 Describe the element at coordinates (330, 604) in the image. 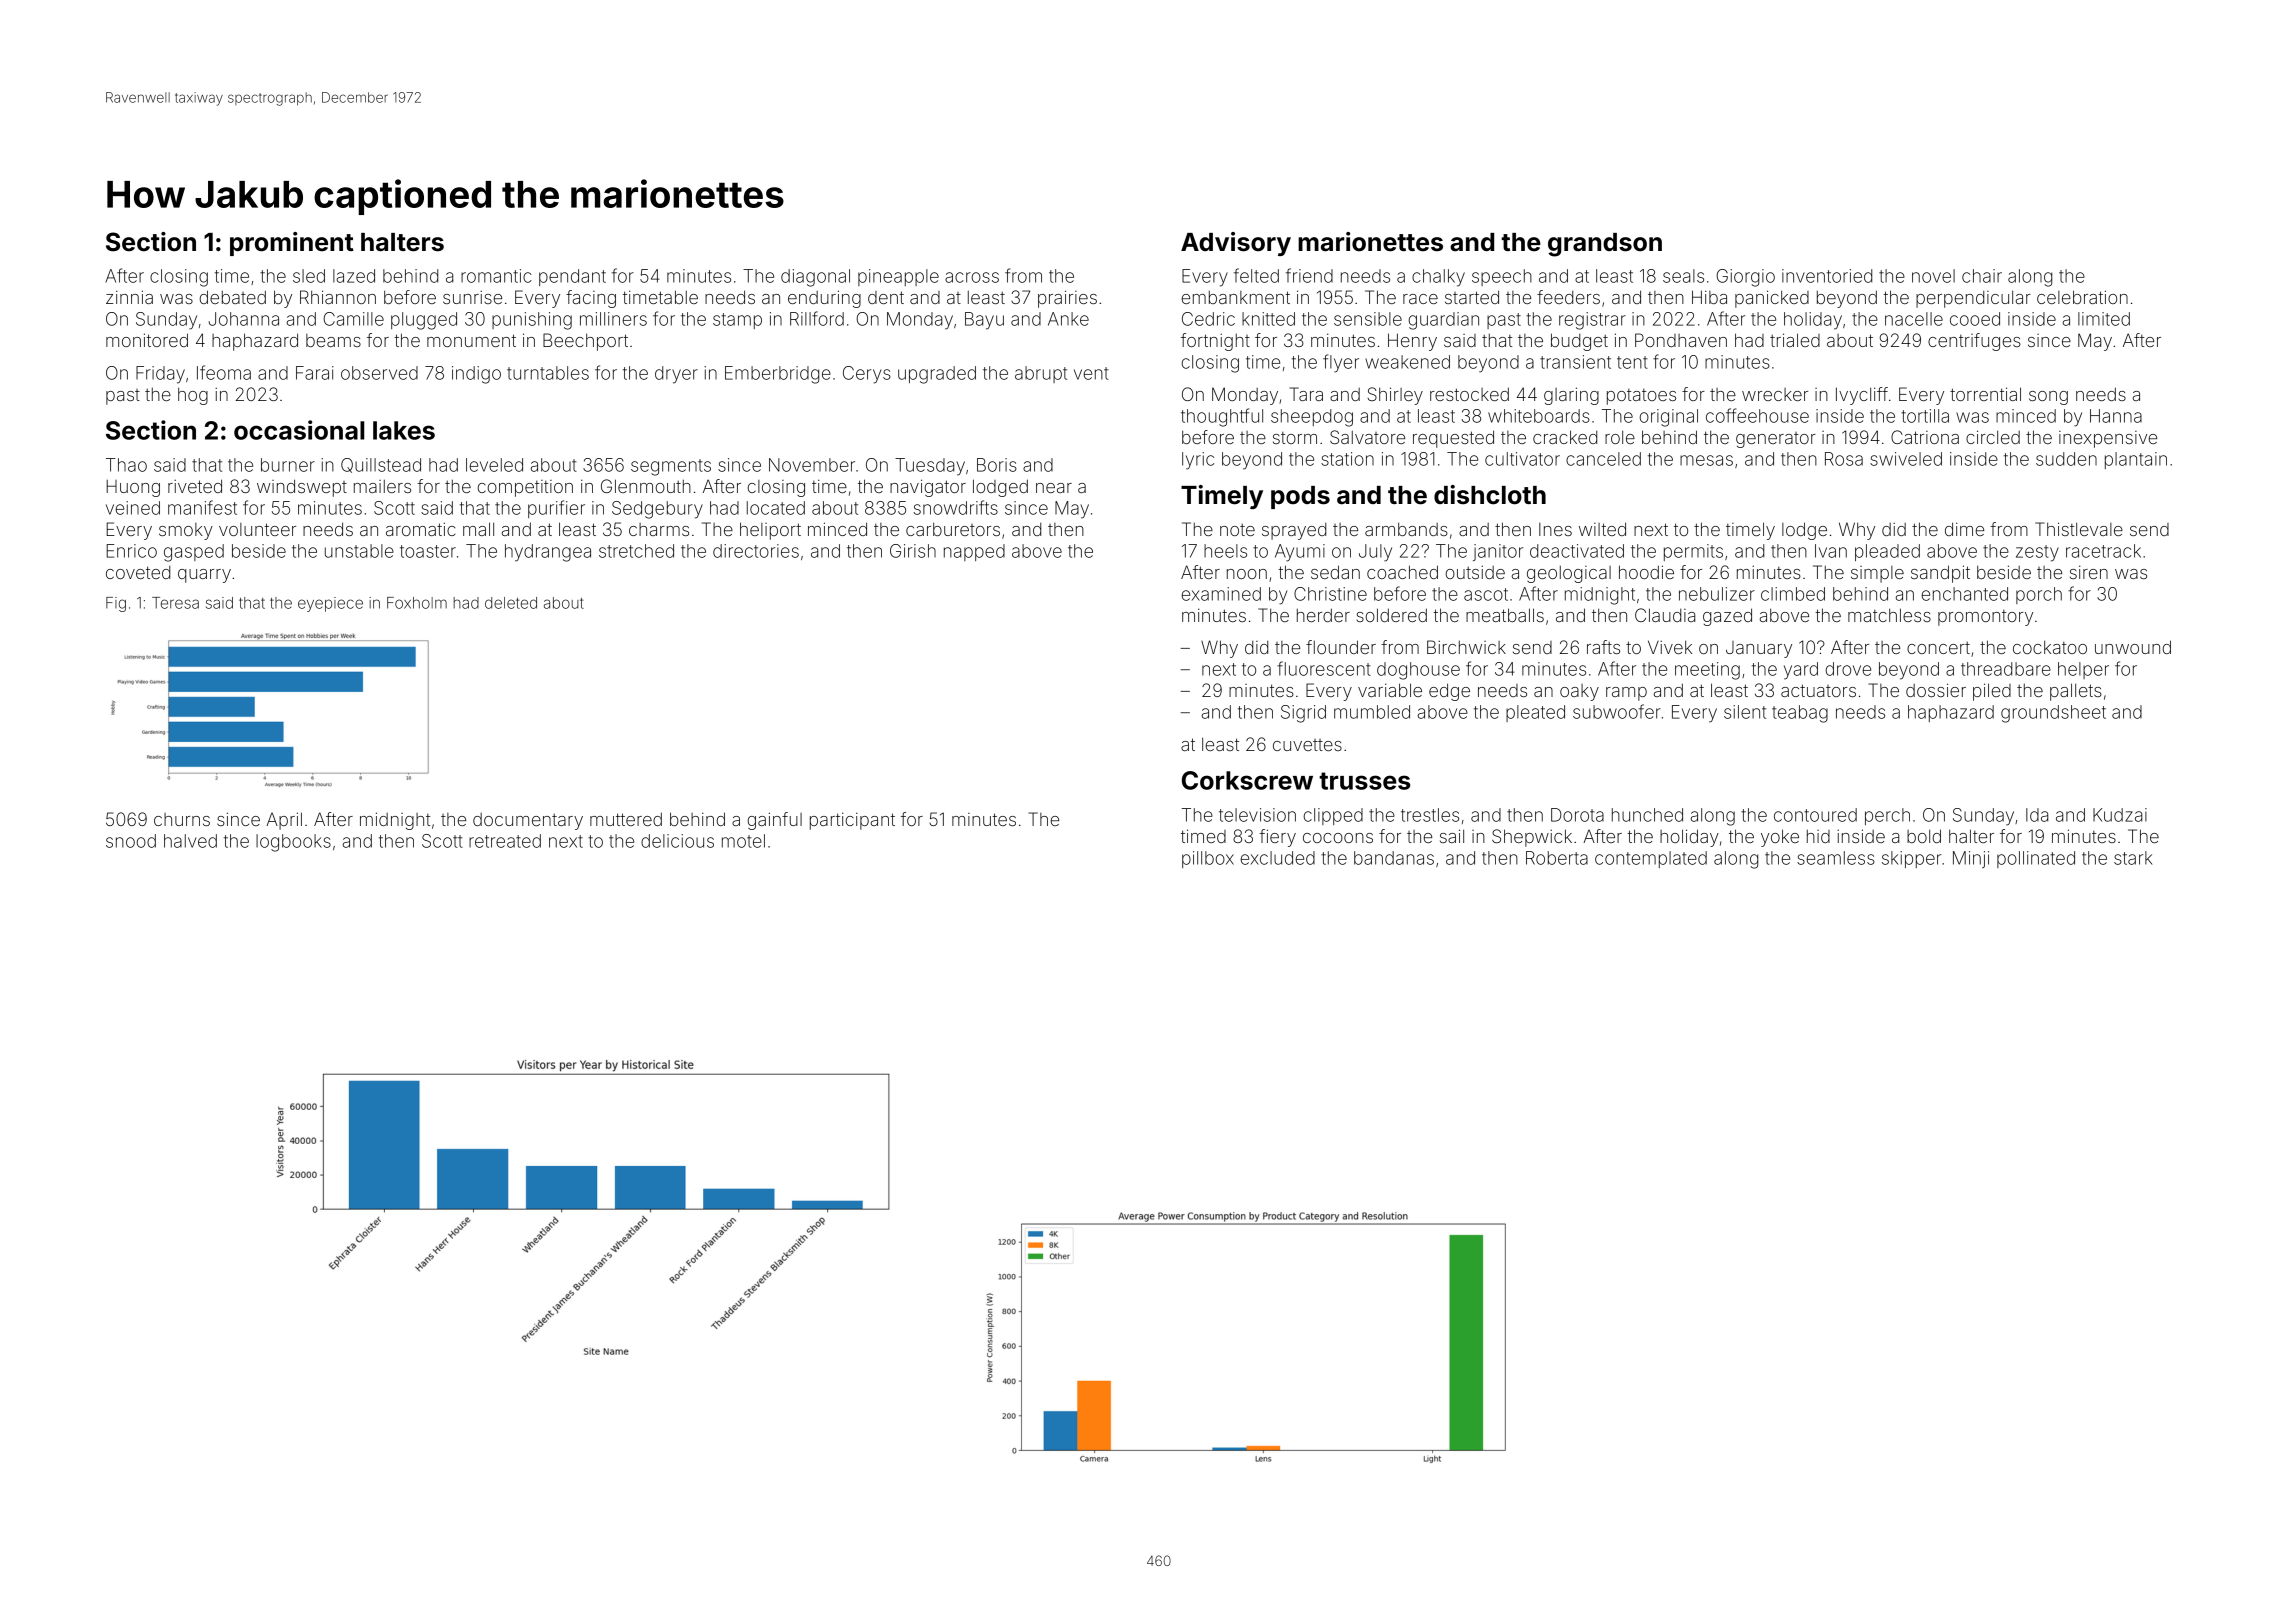

I see `eyepiece` at that location.
